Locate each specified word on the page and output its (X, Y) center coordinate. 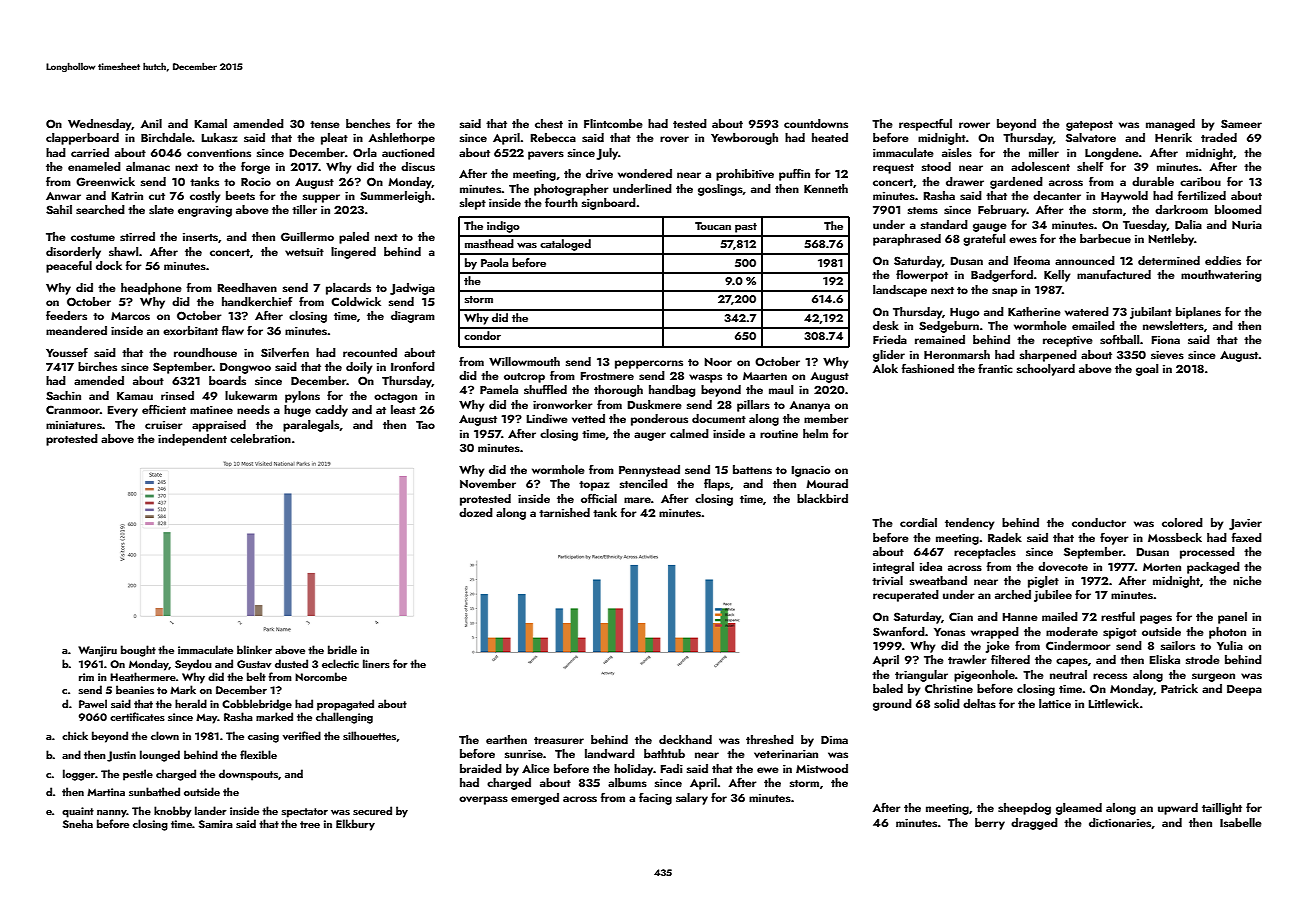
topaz (594, 486)
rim (86, 677)
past (746, 228)
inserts (200, 237)
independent (192, 440)
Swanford (899, 631)
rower (974, 125)
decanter (1057, 195)
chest (549, 123)
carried (90, 152)
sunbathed (154, 791)
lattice (1055, 703)
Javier (1245, 524)
